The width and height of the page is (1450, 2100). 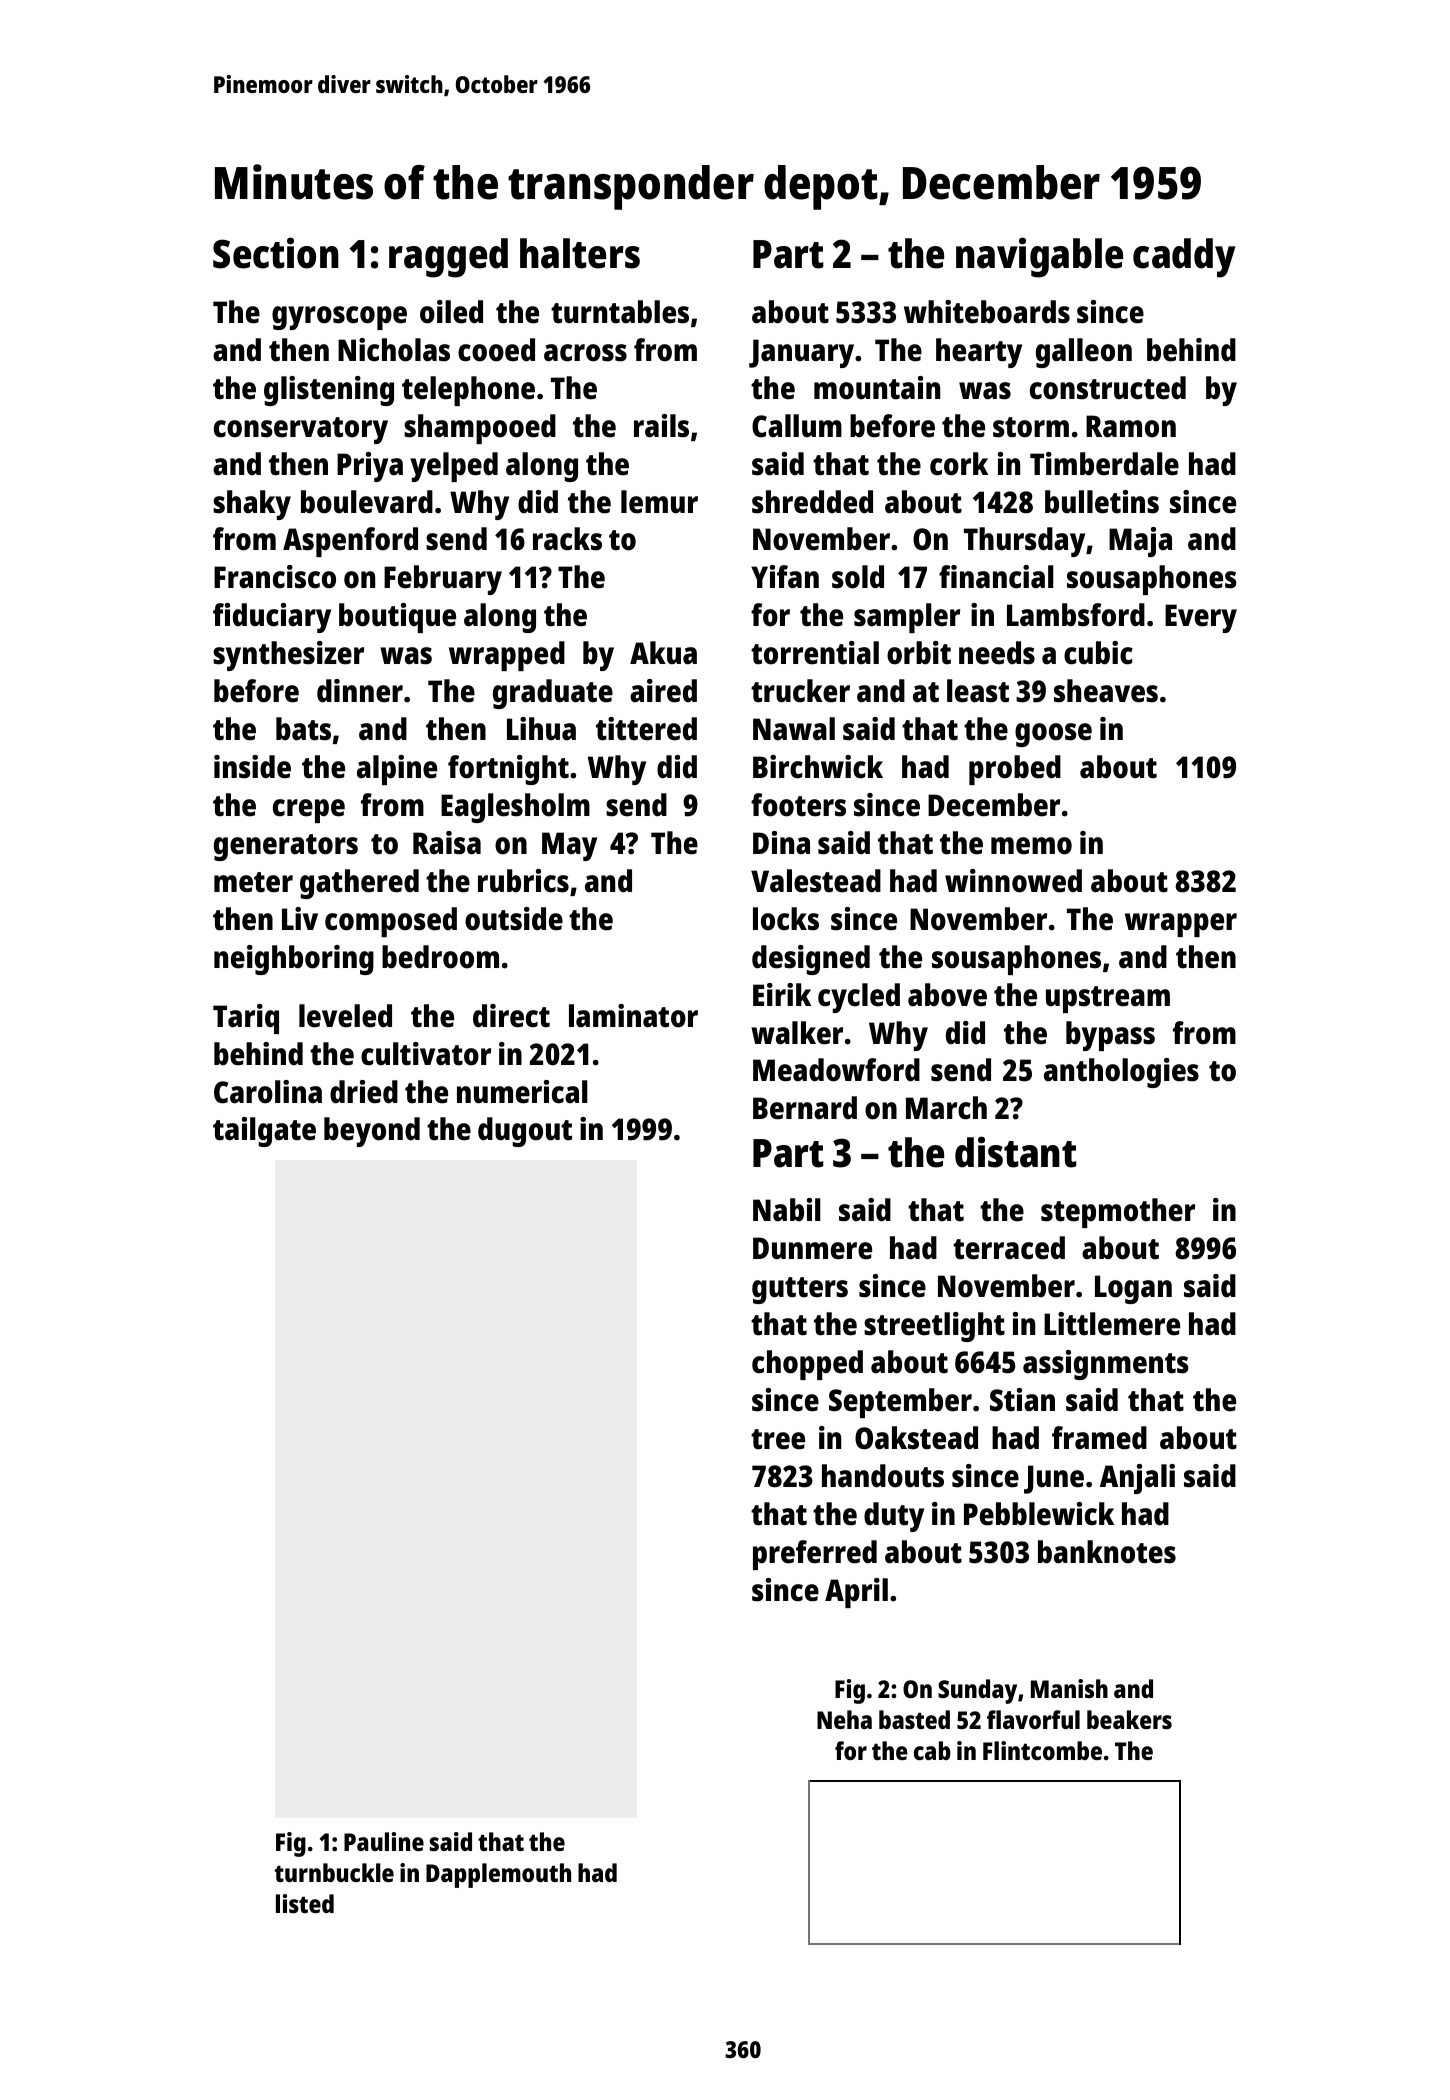 I want to click on memo, so click(x=1031, y=846).
